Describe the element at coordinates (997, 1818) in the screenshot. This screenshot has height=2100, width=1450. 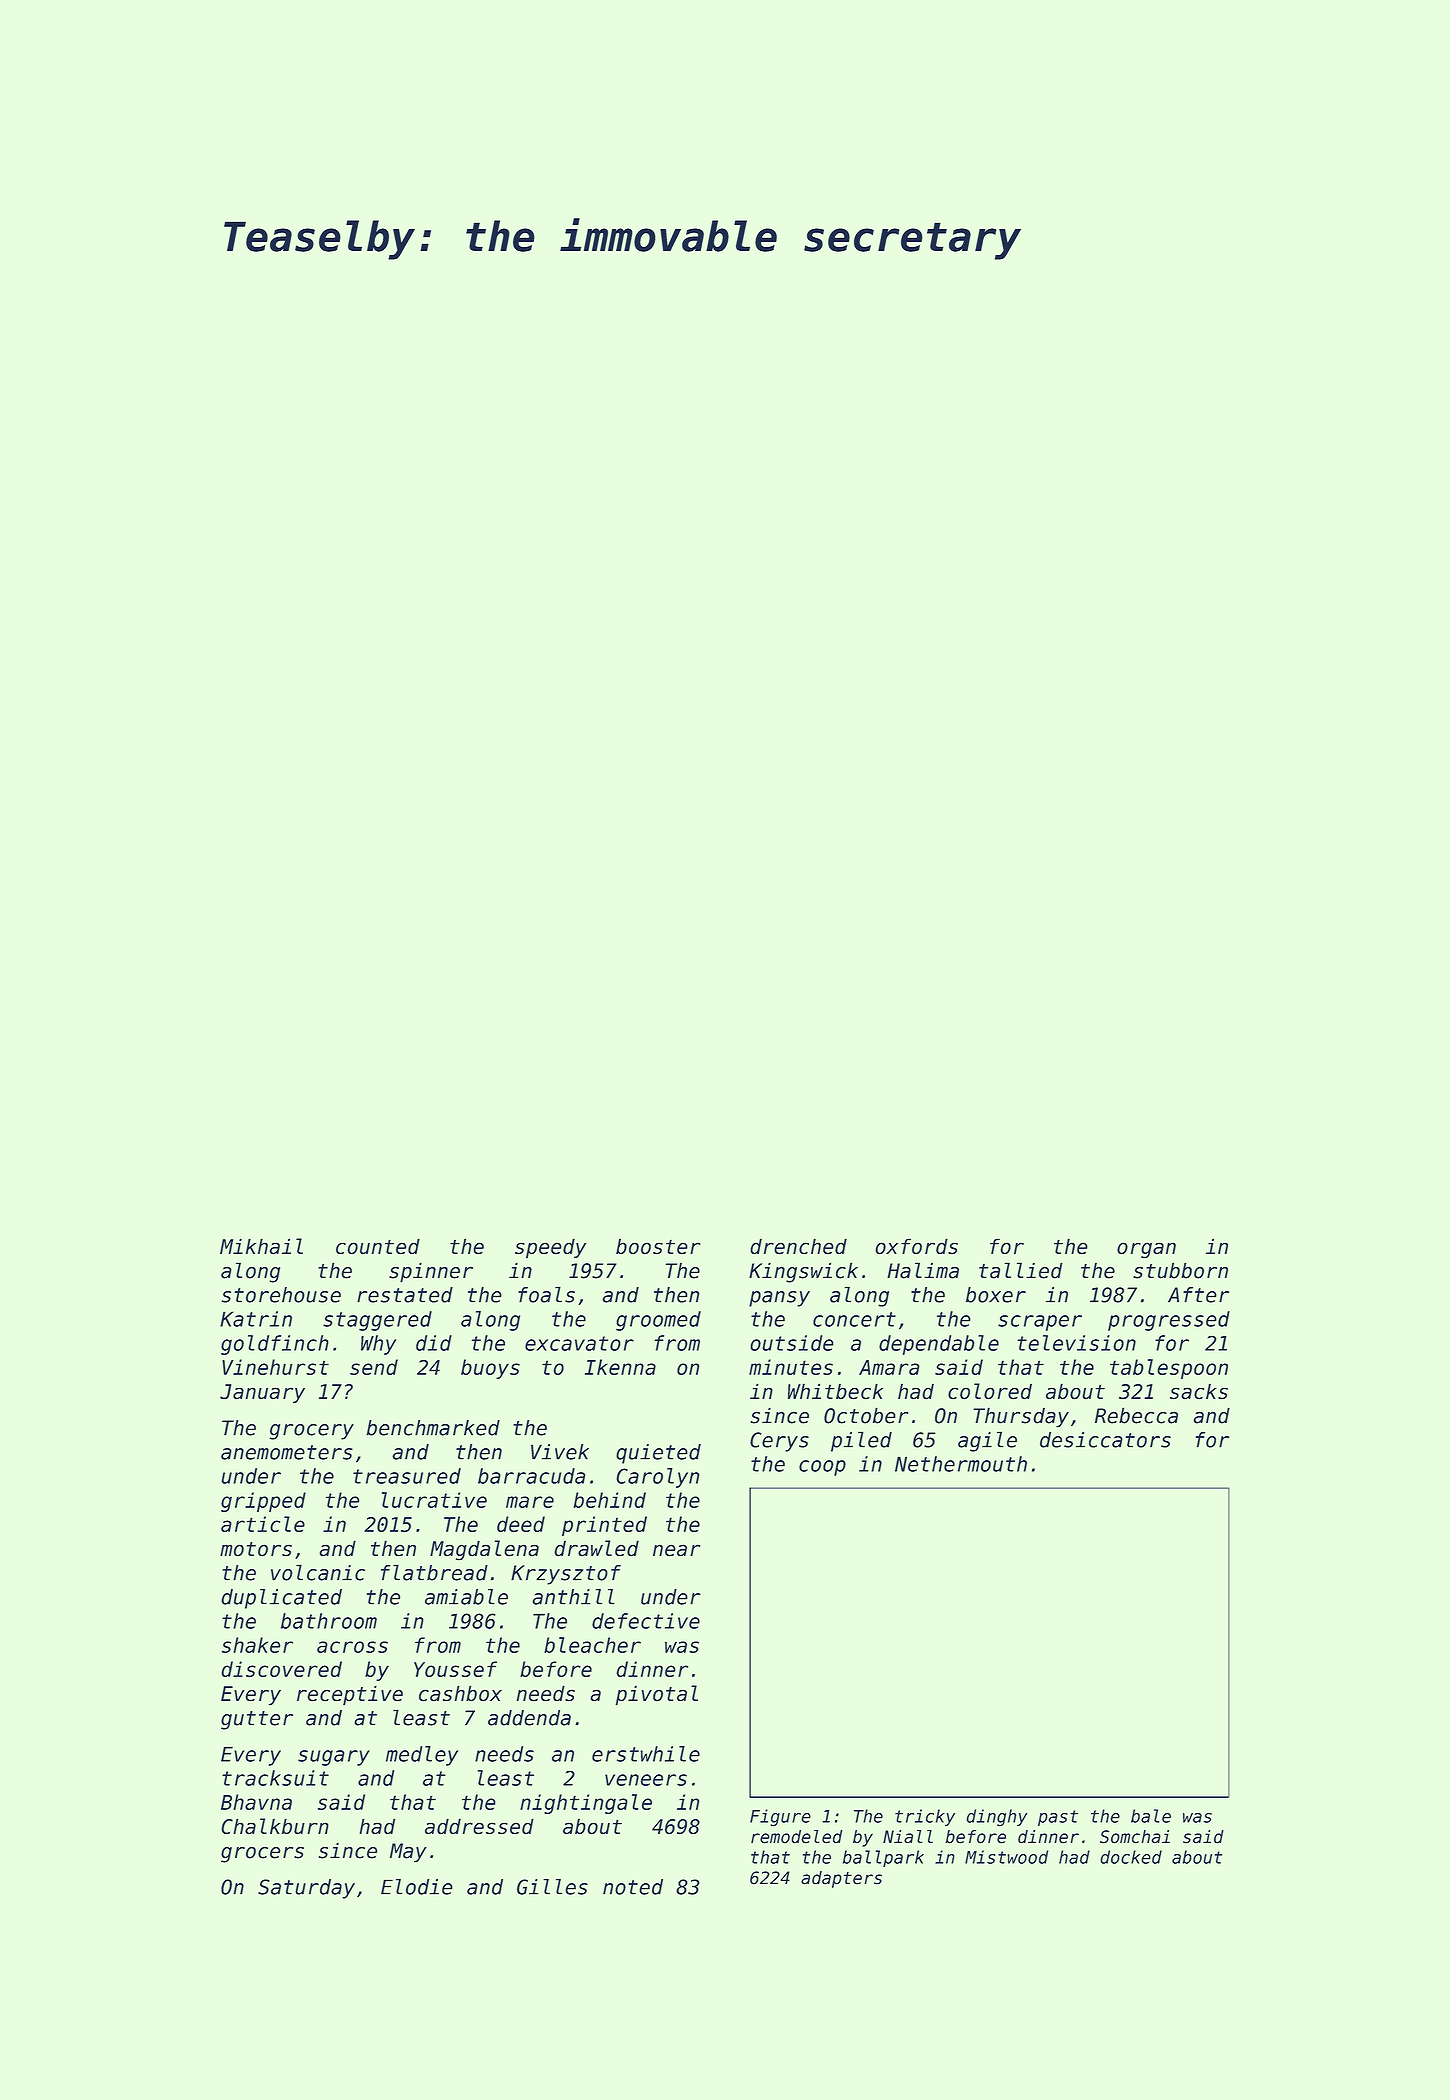
I see `dinghy` at that location.
